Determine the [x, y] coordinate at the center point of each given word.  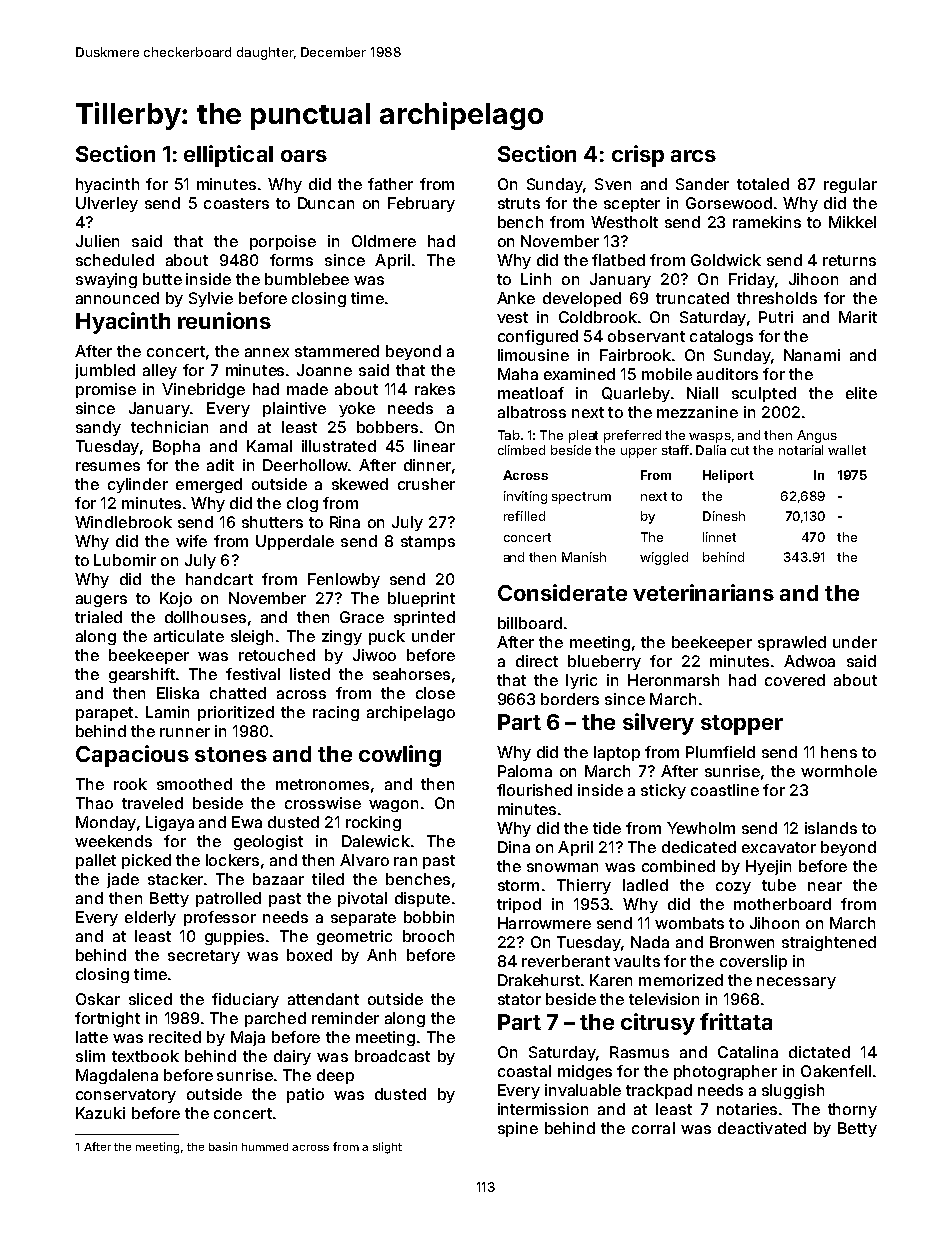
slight [387, 1148]
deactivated [762, 1128]
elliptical [228, 156]
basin [223, 1146]
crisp [638, 156]
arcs [693, 156]
